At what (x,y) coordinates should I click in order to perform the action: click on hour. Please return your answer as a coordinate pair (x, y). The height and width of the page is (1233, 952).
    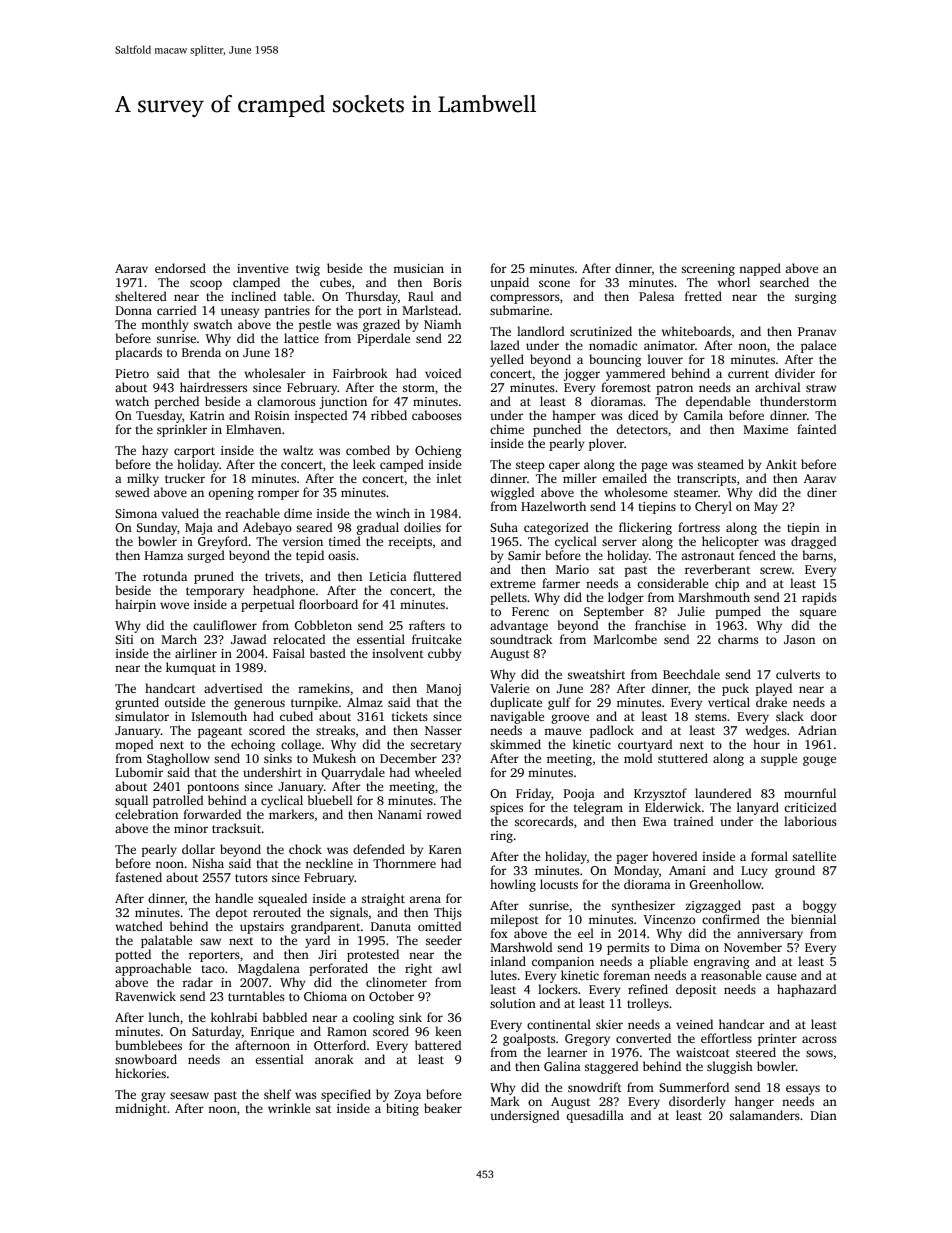
    Looking at the image, I should click on (766, 744).
